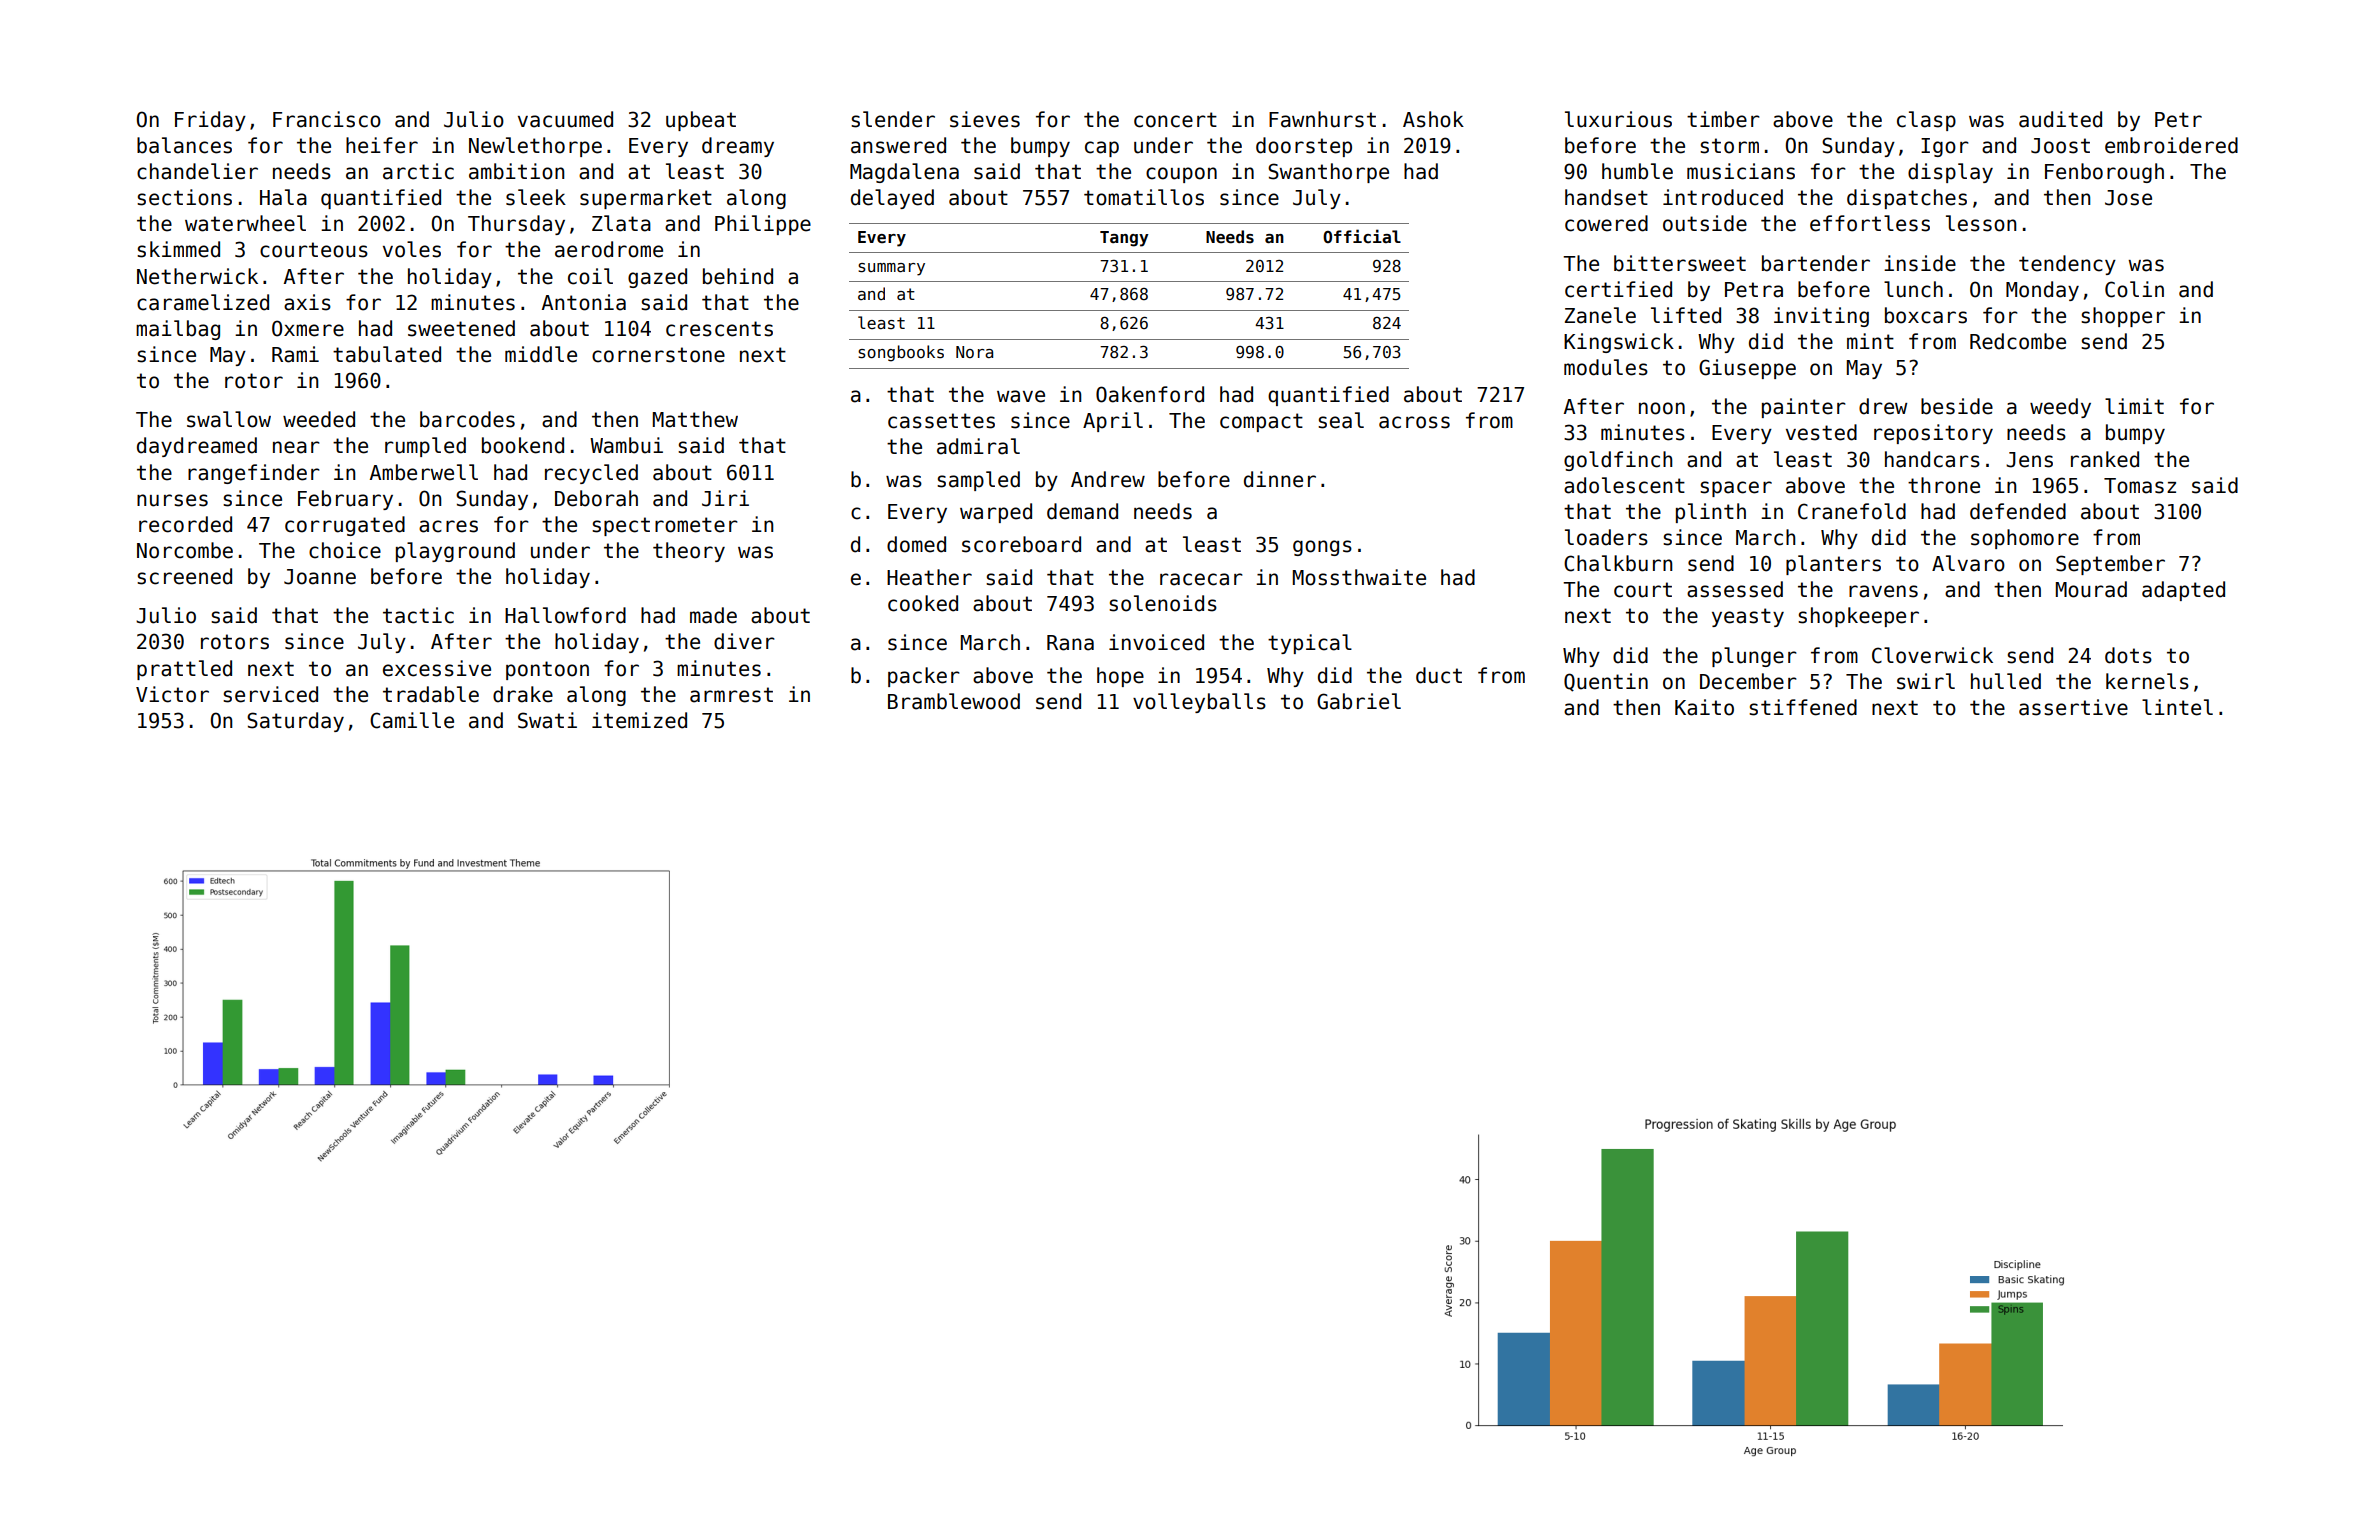  What do you see at coordinates (1944, 485) in the document?
I see `throne` at bounding box center [1944, 485].
